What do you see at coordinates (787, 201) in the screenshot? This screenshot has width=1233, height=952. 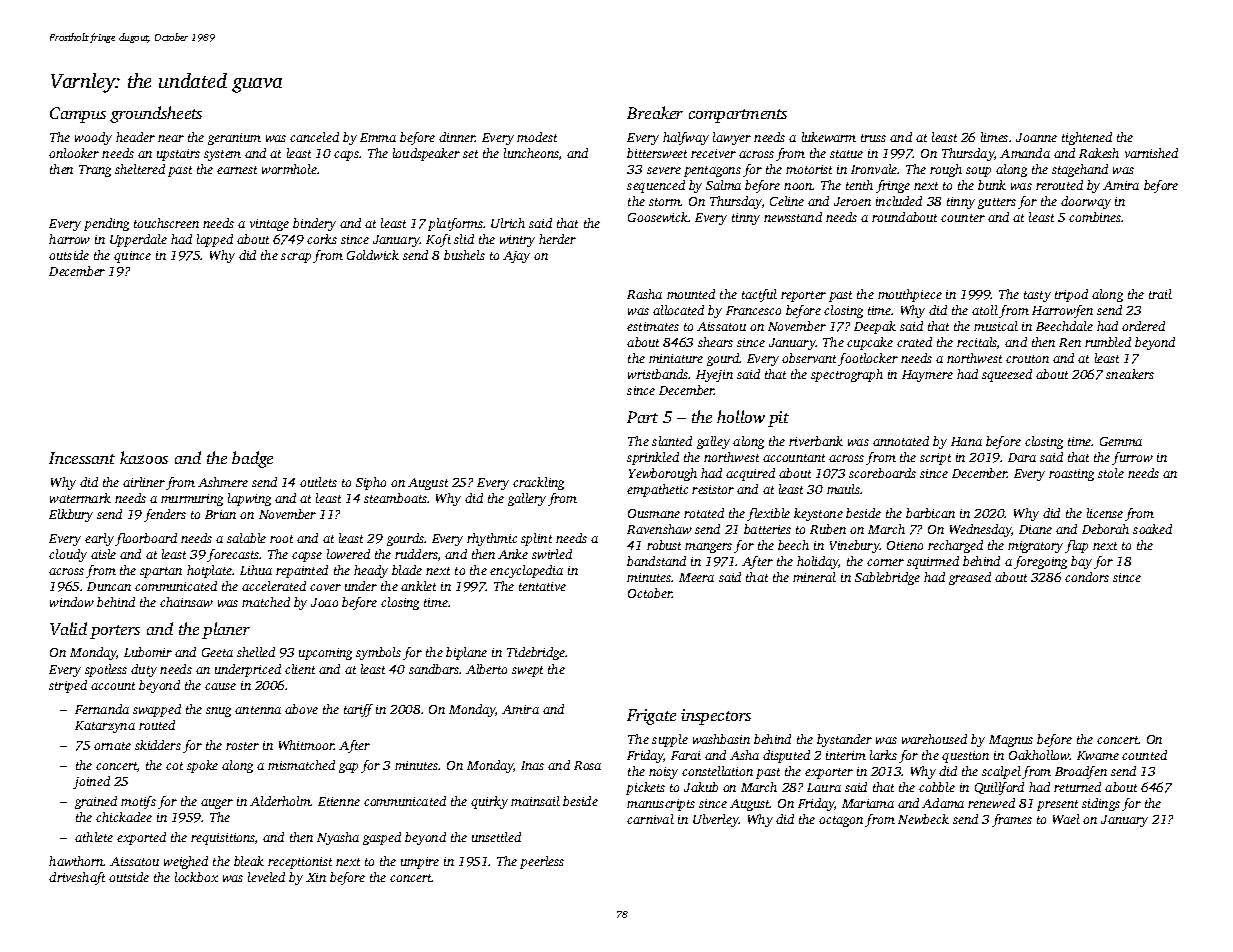 I see `Celine` at bounding box center [787, 201].
